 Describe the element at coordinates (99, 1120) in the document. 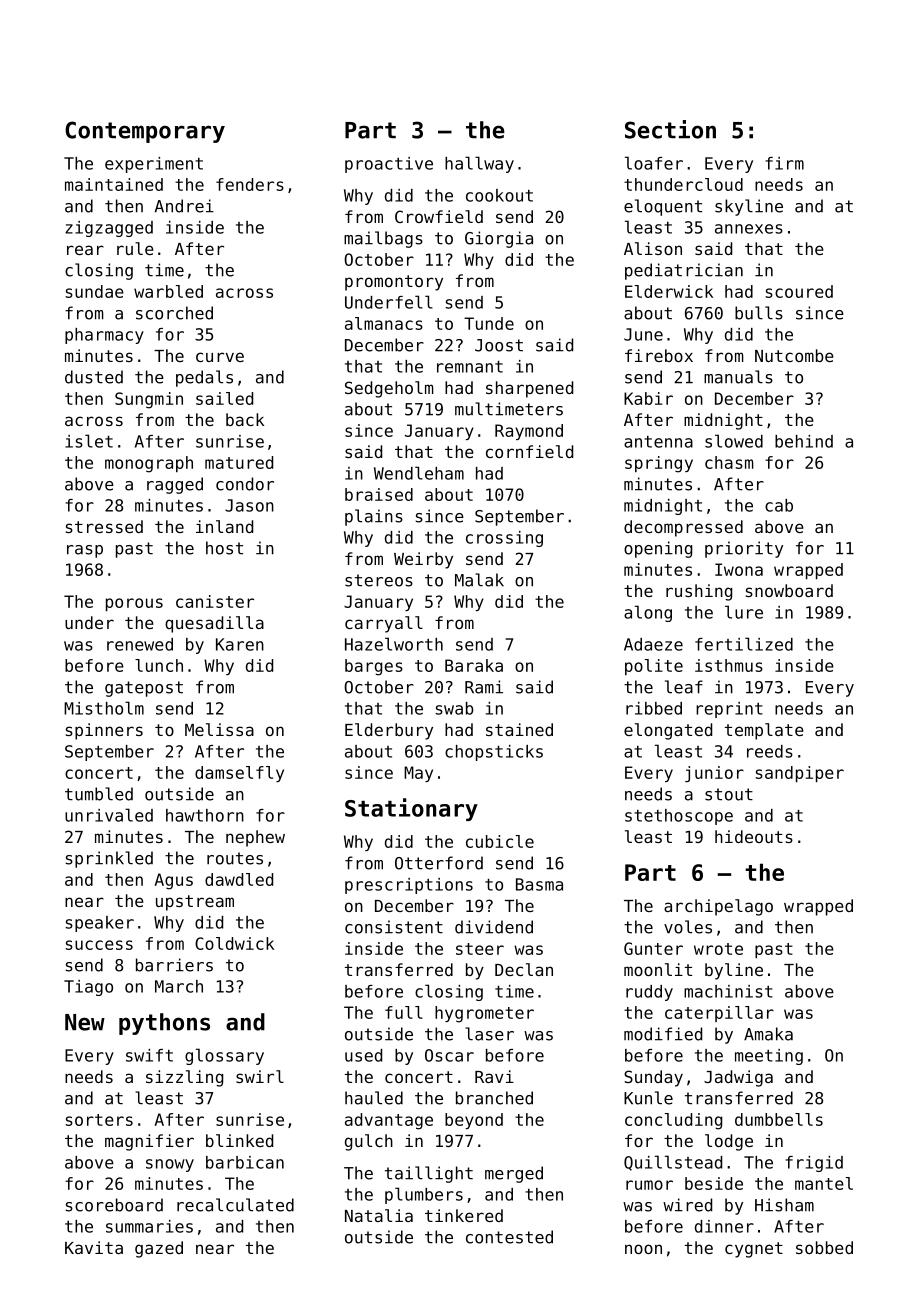

I see `sorters` at that location.
